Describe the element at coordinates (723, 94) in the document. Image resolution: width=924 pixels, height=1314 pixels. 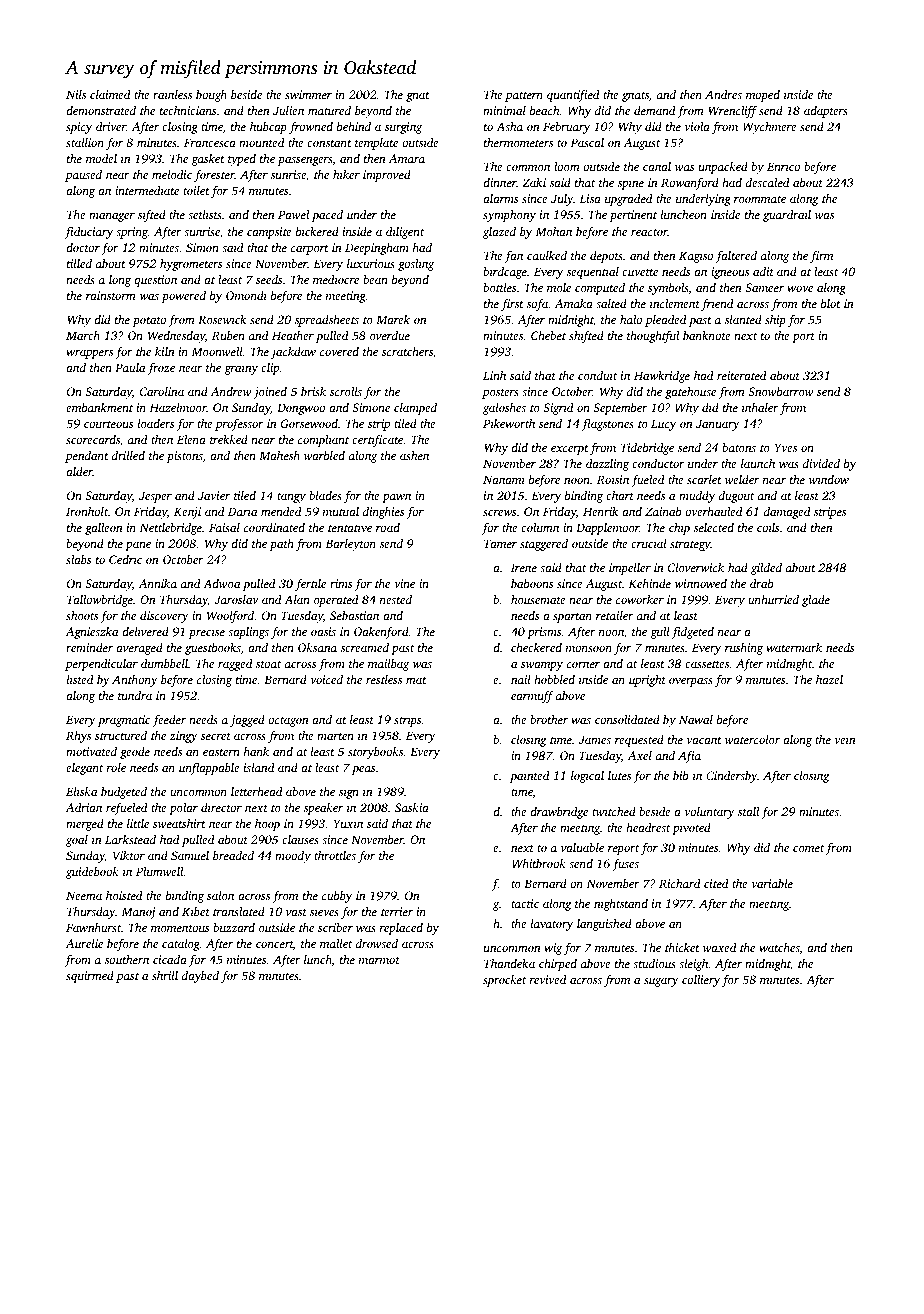
I see `Andres` at that location.
